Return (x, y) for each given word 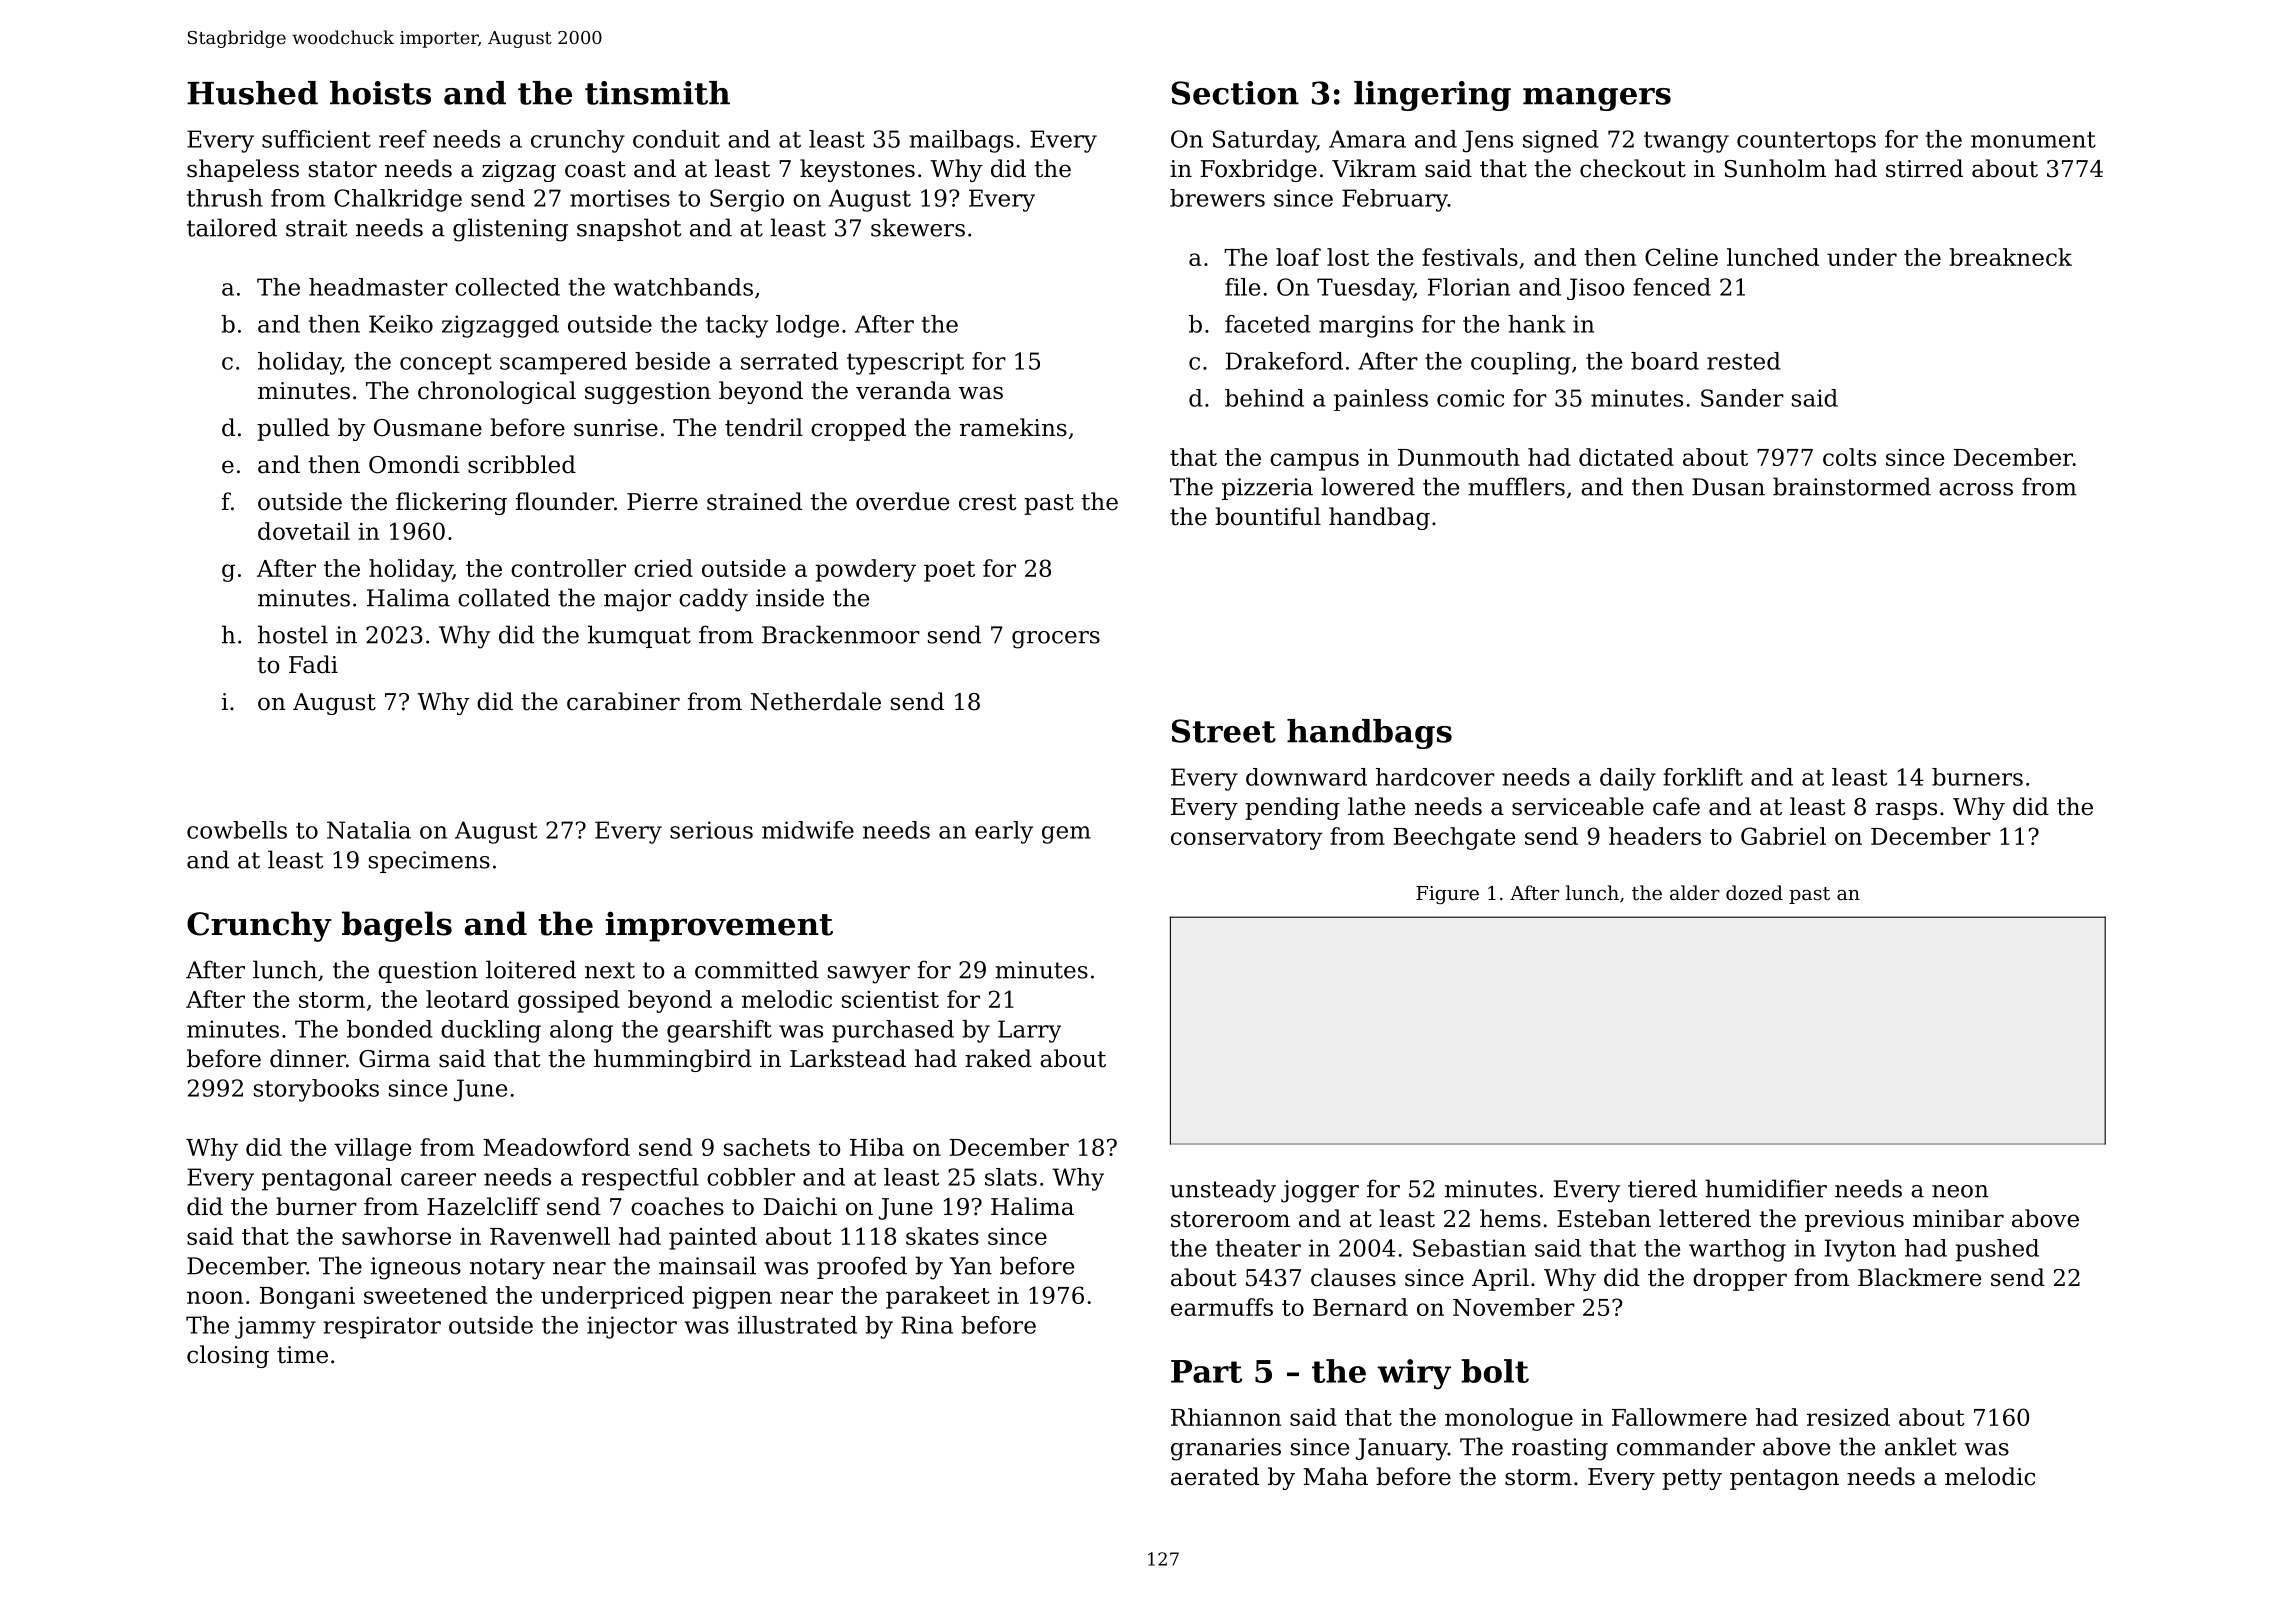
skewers (918, 227)
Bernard (1360, 1307)
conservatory (1246, 839)
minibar (1958, 1218)
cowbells (237, 830)
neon (1960, 1191)
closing (228, 1356)
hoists (380, 93)
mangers (1597, 99)
